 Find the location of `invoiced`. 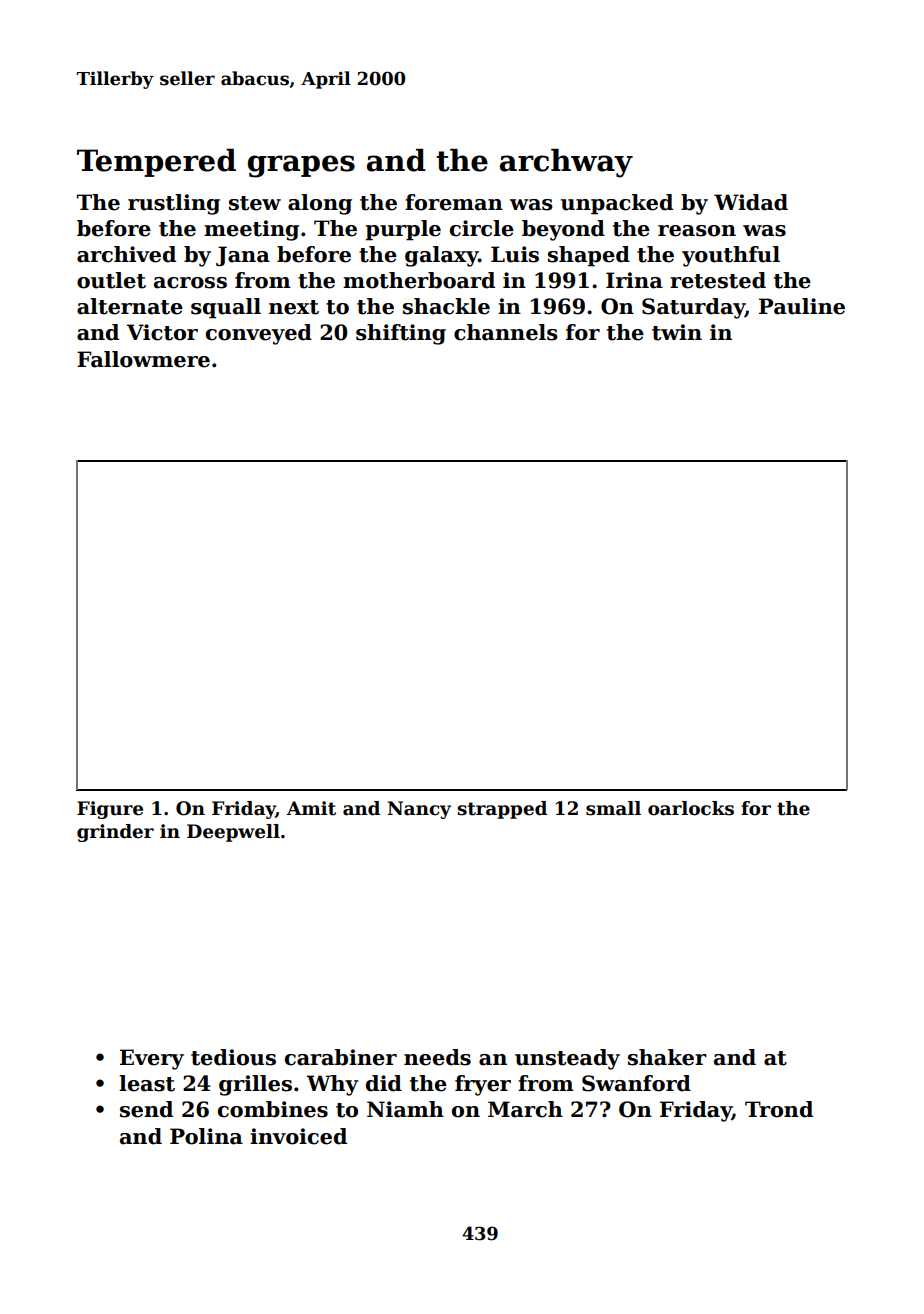

invoiced is located at coordinates (298, 1136).
